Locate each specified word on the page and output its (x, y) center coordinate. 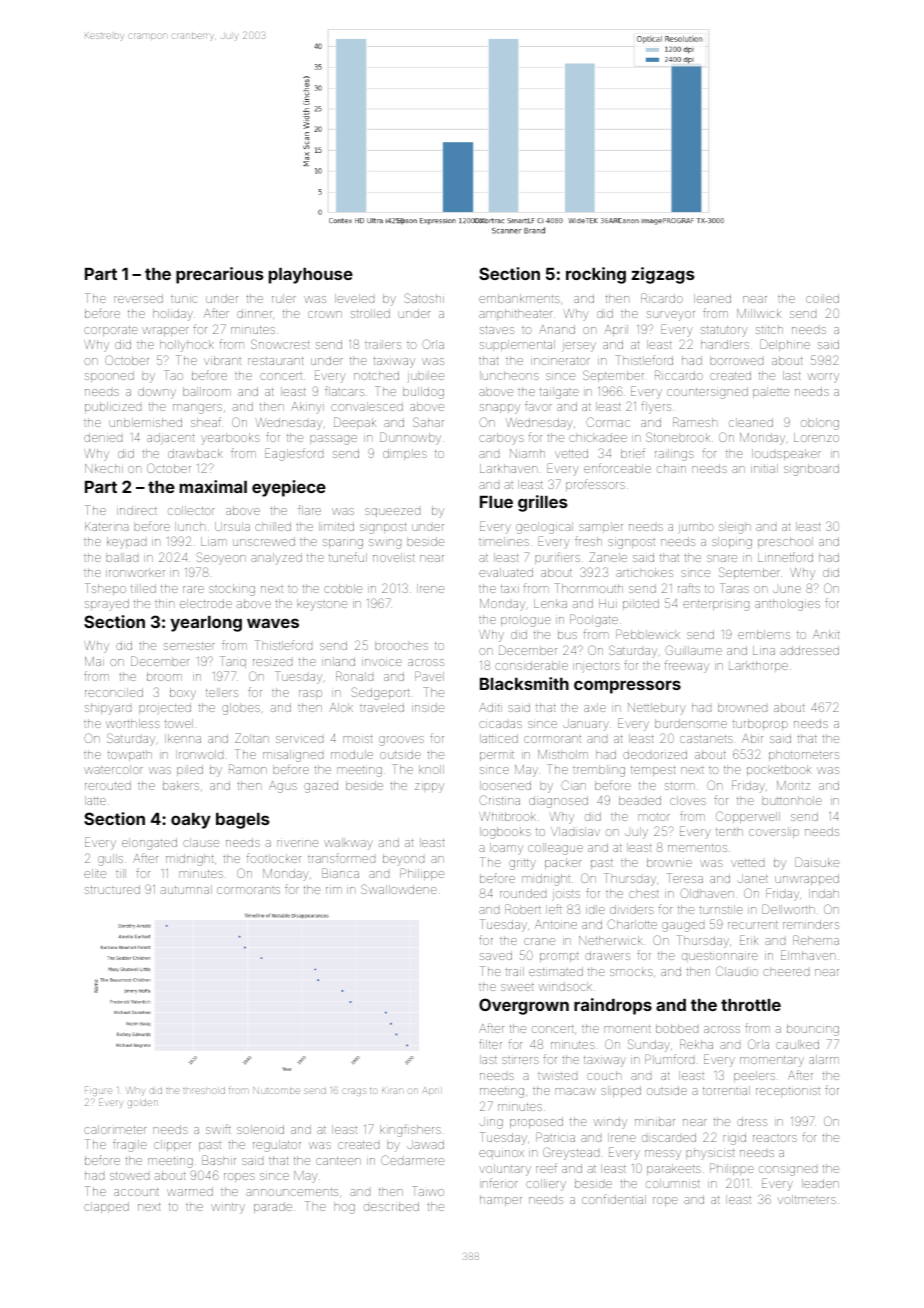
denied (103, 437)
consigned (788, 1171)
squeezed (392, 512)
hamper (501, 1200)
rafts (689, 588)
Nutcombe (276, 1090)
